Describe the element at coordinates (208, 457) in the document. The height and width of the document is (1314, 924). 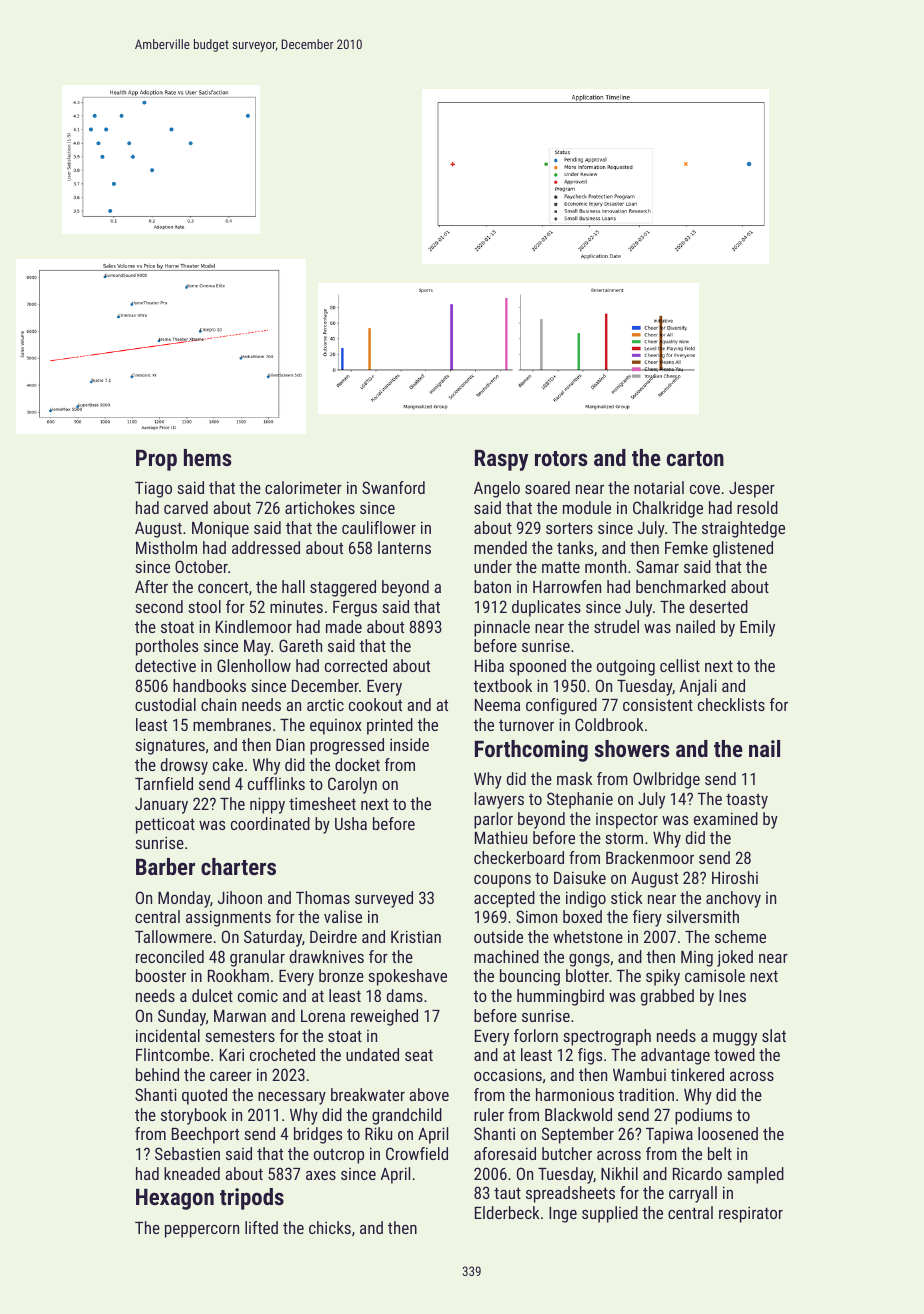
I see `hems` at that location.
